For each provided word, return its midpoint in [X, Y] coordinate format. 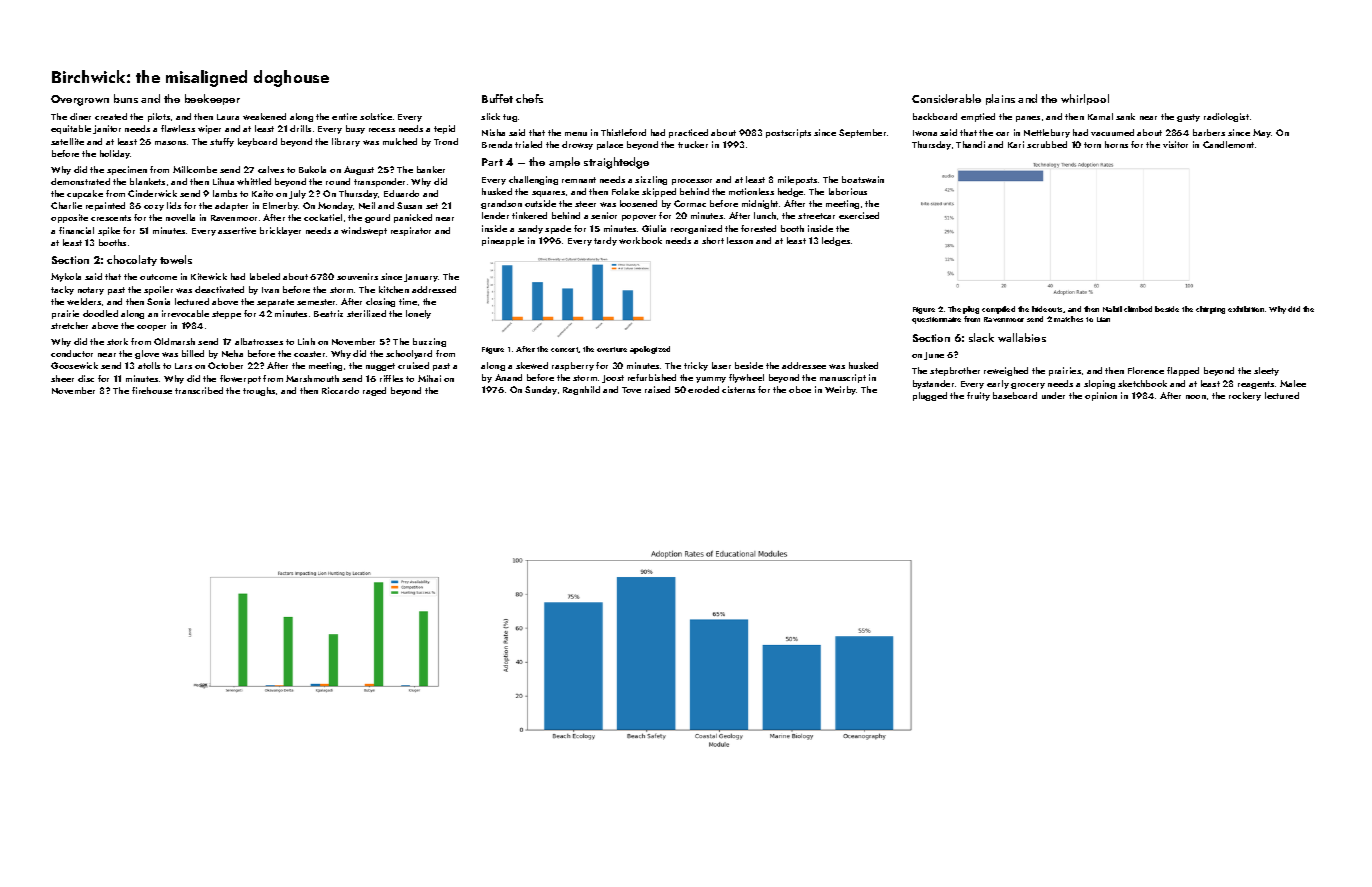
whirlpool [1085, 99]
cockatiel [323, 217]
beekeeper [212, 99]
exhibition [1246, 309]
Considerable [946, 98]
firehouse [152, 390]
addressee [804, 365]
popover [639, 218]
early [998, 384]
